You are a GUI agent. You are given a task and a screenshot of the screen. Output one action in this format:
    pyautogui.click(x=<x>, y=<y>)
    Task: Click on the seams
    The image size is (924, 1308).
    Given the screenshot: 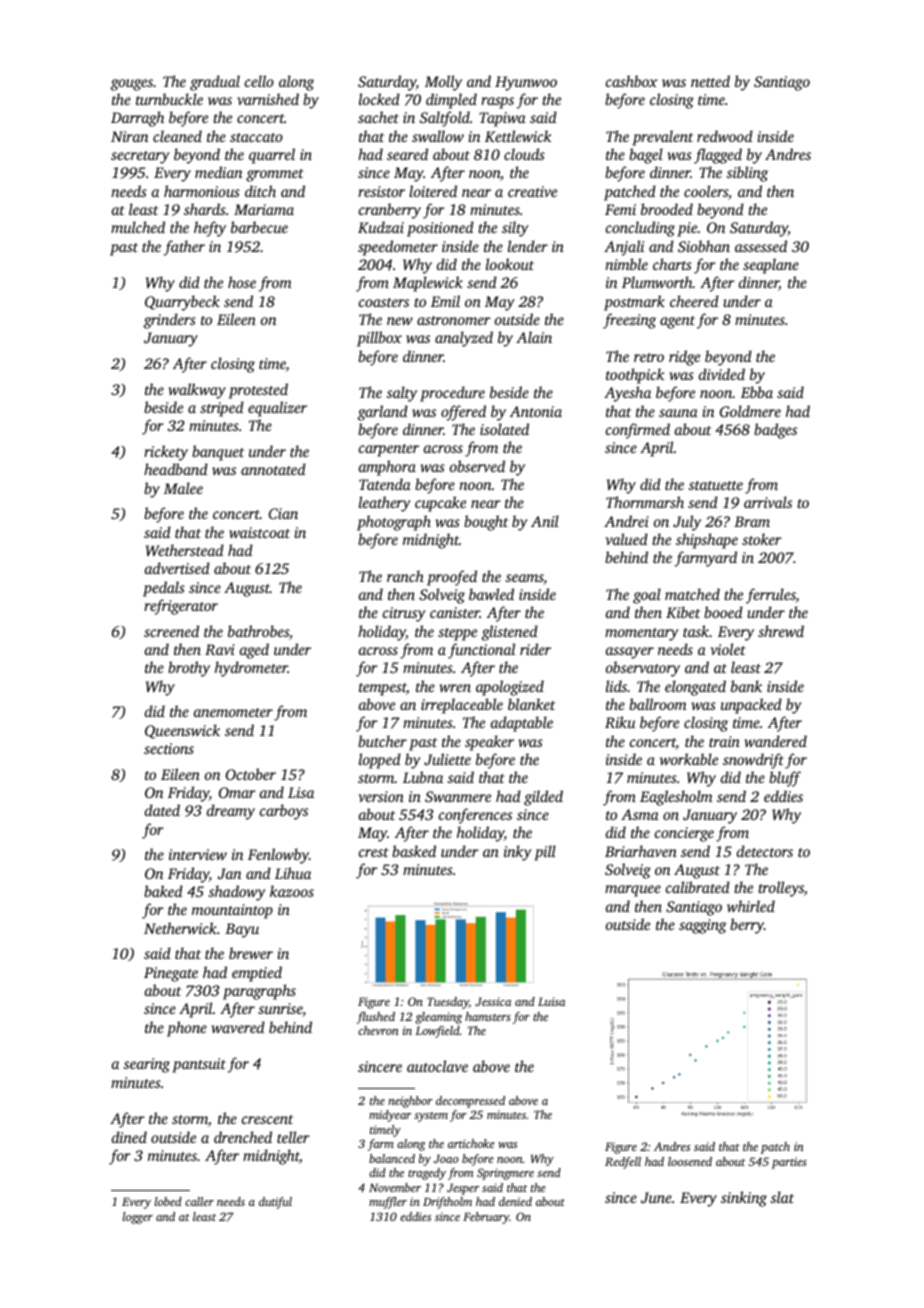 What is the action you would take?
    pyautogui.click(x=525, y=579)
